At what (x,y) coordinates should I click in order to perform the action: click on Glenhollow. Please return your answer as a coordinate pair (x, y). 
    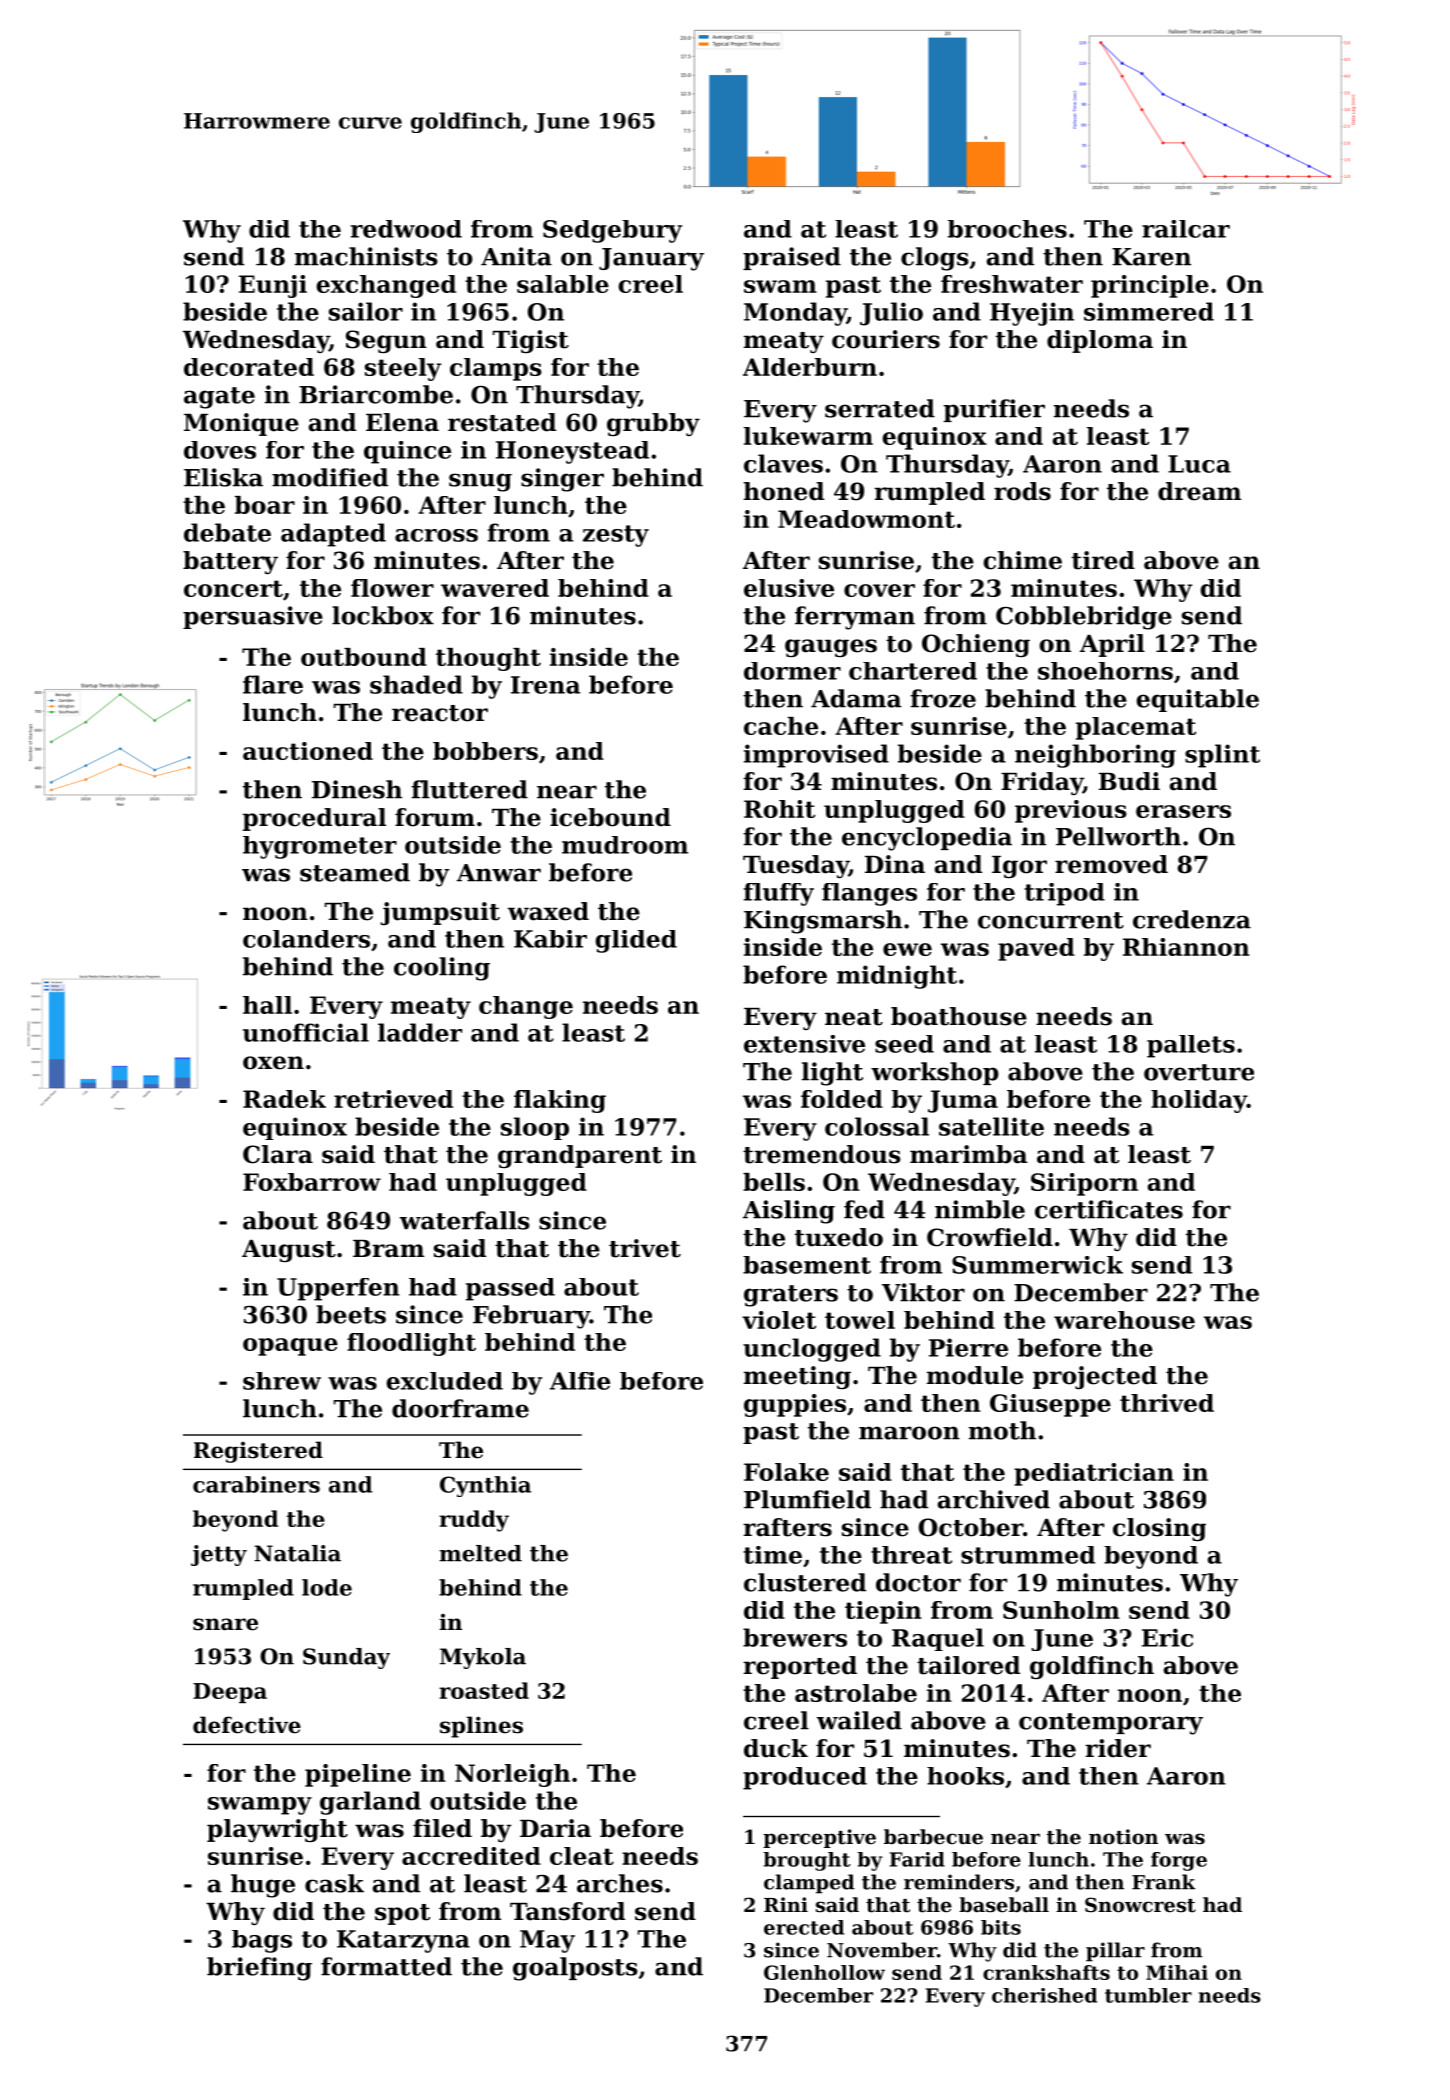
    Looking at the image, I should click on (824, 1972).
